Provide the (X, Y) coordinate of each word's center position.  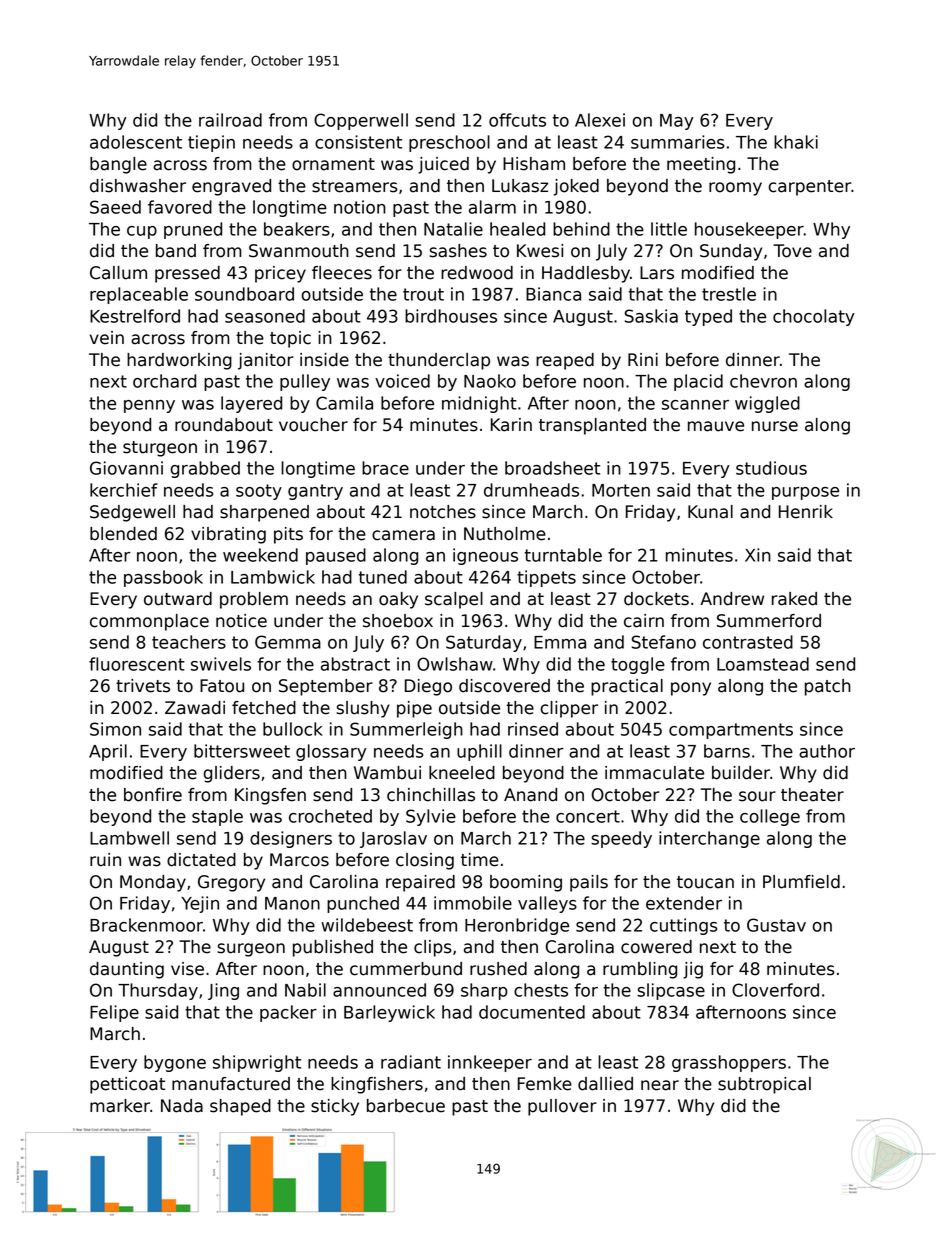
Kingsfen (270, 796)
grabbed (205, 469)
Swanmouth (299, 251)
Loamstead (763, 664)
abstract (355, 664)
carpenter (809, 188)
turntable (563, 555)
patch (828, 687)
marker (120, 1106)
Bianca (553, 294)
